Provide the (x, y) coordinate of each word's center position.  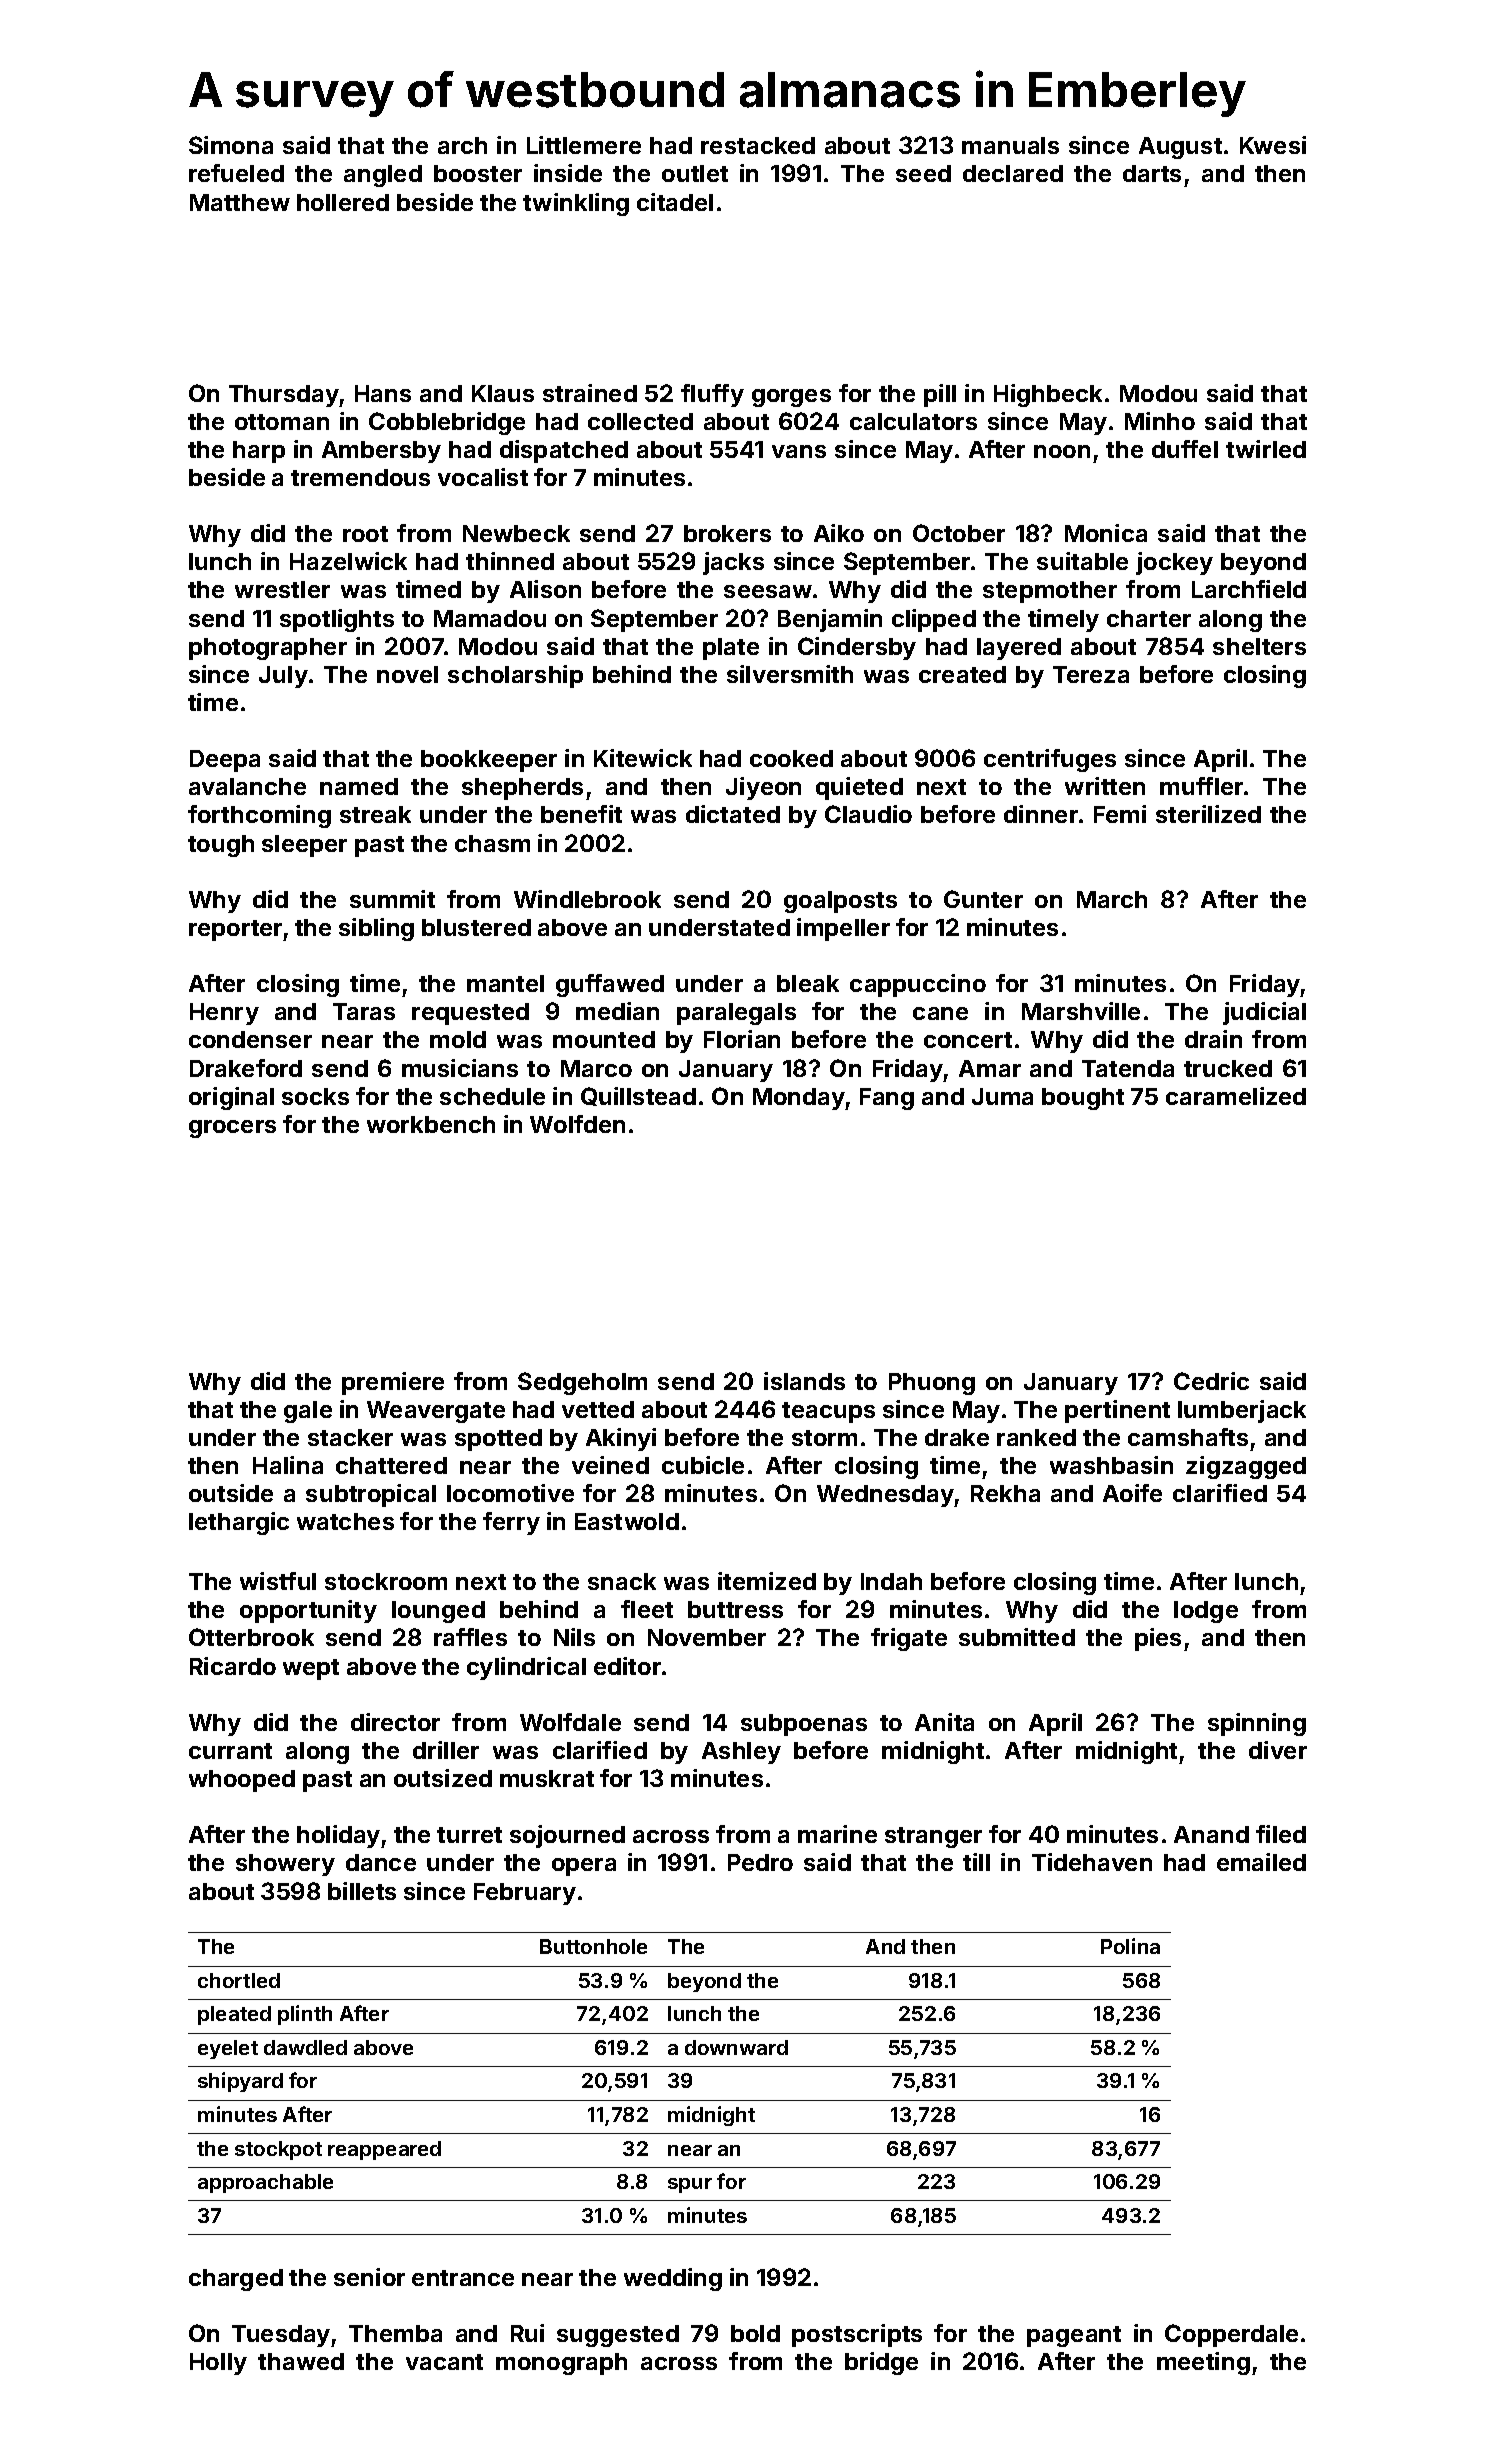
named (359, 786)
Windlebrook (587, 899)
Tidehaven (1092, 1862)
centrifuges (1050, 760)
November (707, 1637)
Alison (545, 589)
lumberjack (1242, 1411)
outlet (695, 173)
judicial (1264, 1013)
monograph (561, 2364)
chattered (391, 1465)
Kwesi (1273, 145)
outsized (443, 1778)
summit (392, 899)
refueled (236, 173)
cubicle (703, 1465)
